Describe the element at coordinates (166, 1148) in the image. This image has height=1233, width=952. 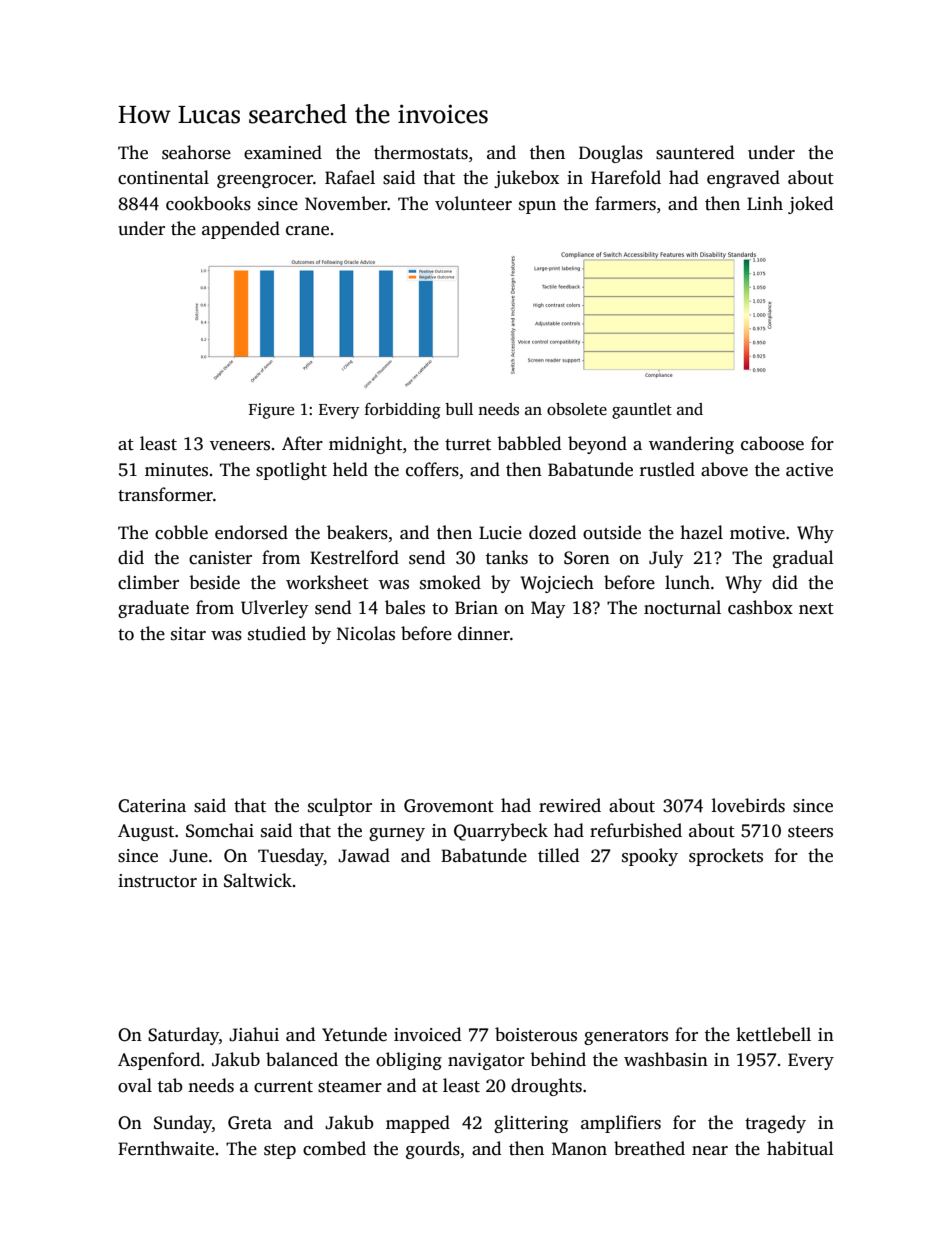
I see `Fernthwaite` at that location.
